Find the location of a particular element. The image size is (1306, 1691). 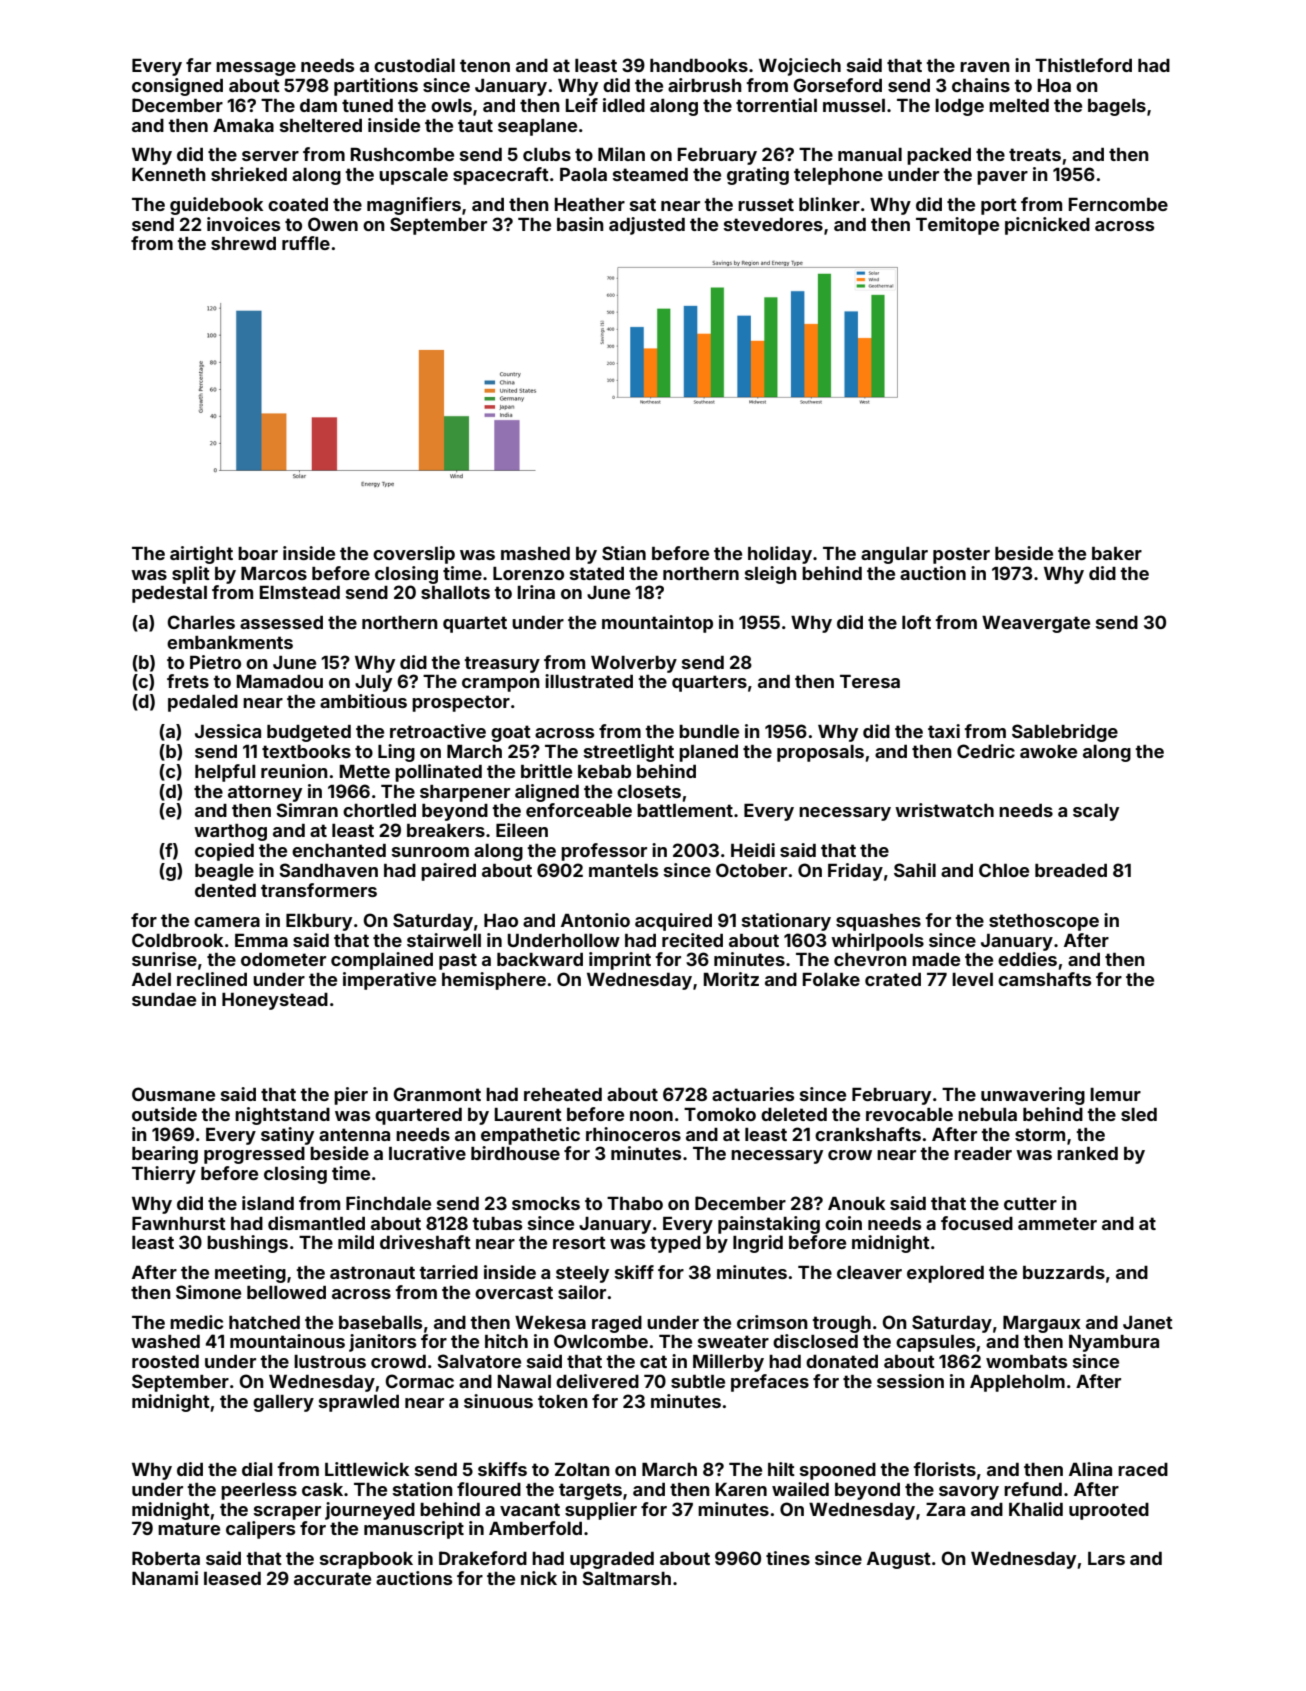

raced is located at coordinates (1143, 1469).
